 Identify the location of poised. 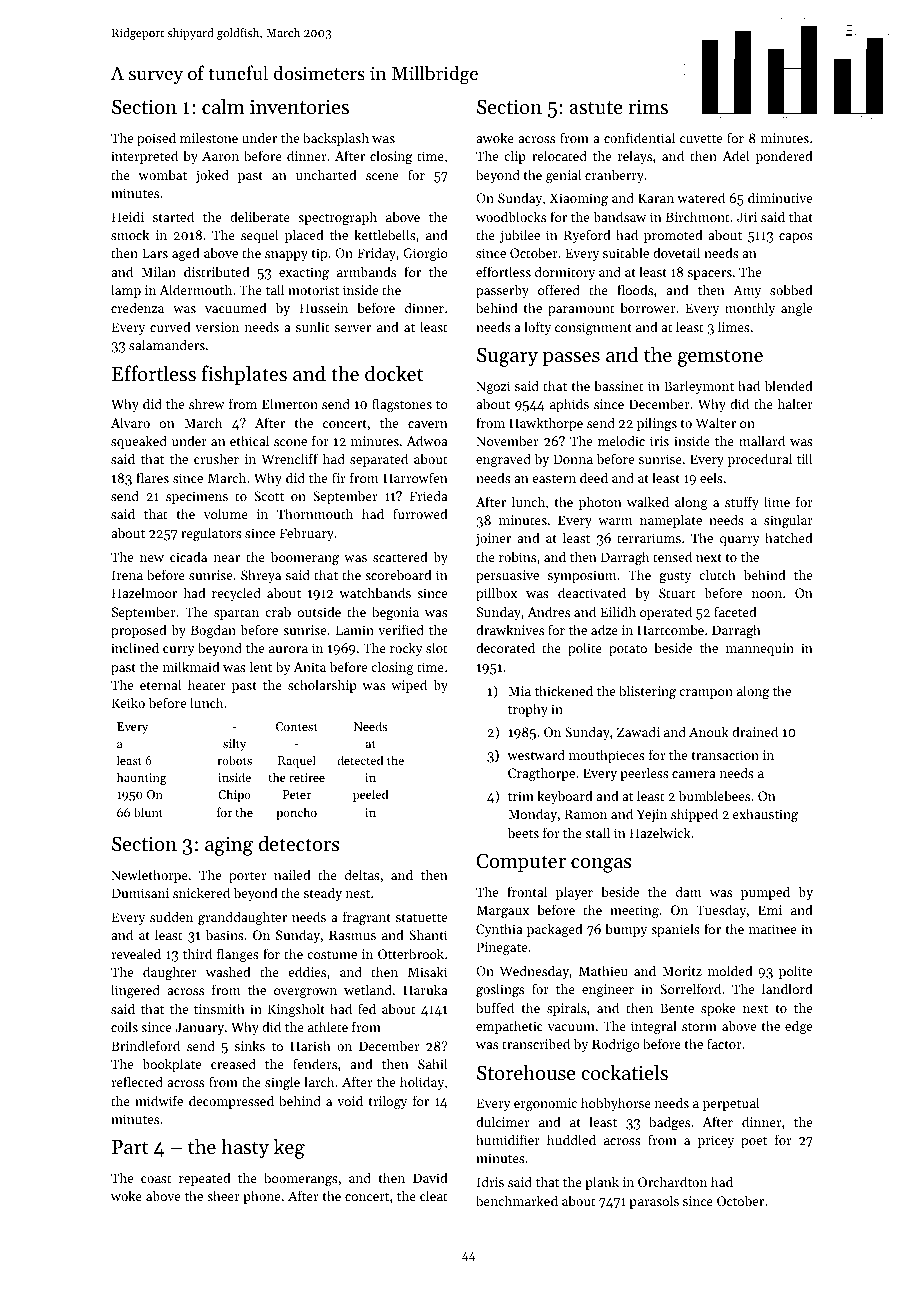
(156, 139).
